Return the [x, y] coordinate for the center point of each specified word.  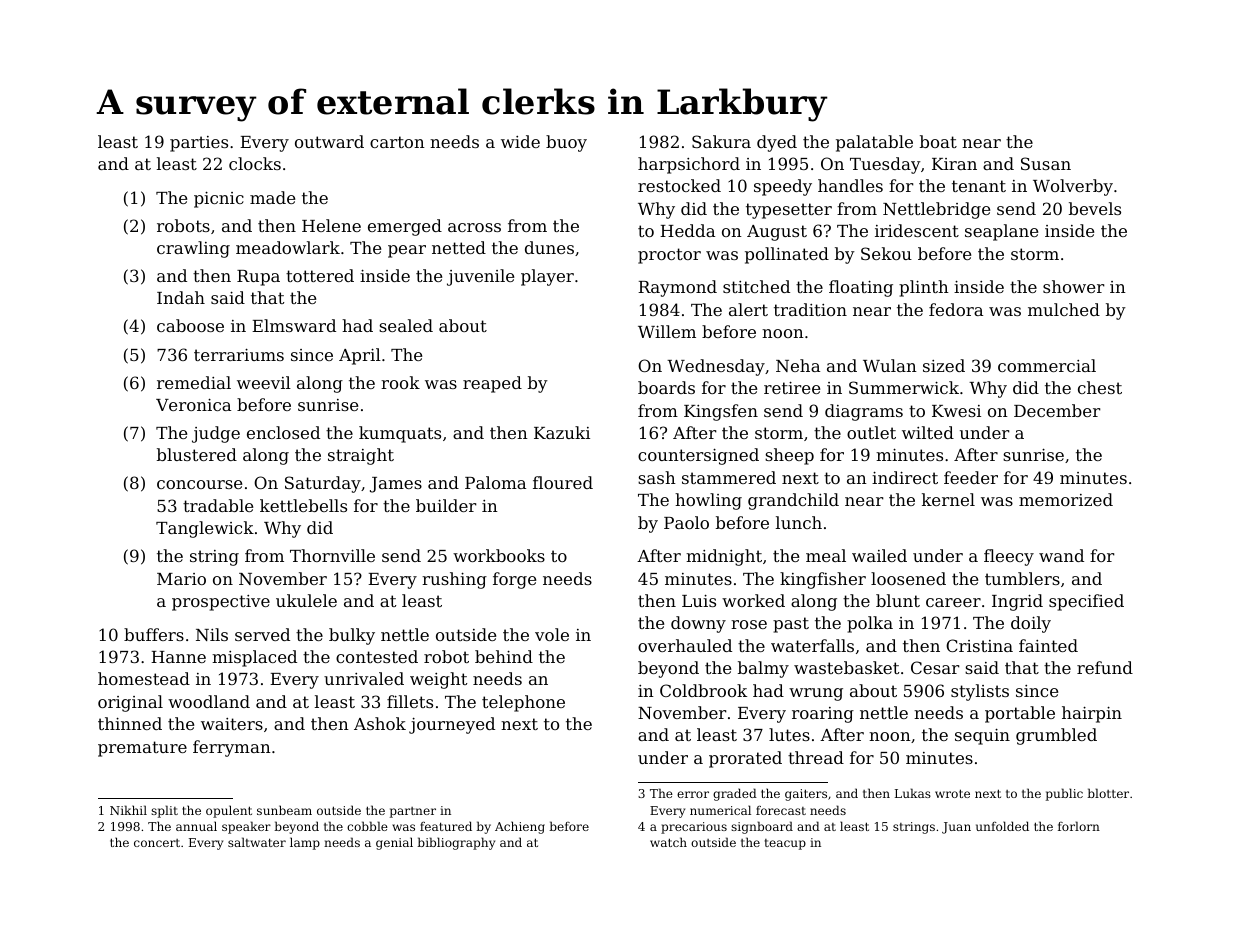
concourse [199, 484]
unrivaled [364, 678]
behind [504, 656]
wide [520, 141]
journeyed [452, 725]
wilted [928, 432]
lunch [799, 522]
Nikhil [128, 810]
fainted [1048, 645]
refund [1105, 667]
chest [1100, 387]
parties [199, 144]
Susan [1046, 163]
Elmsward [294, 325]
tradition [810, 309]
